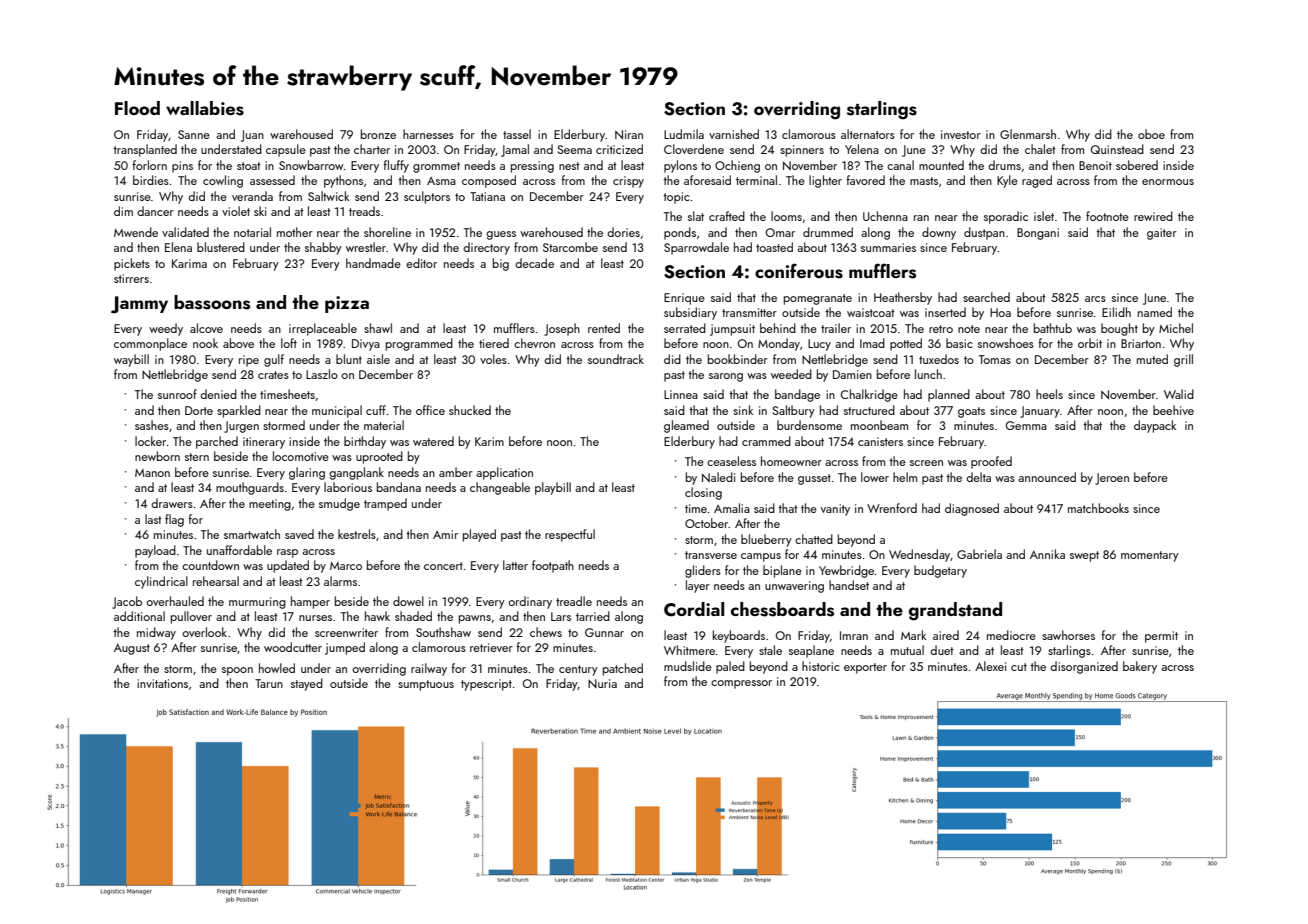  What do you see at coordinates (264, 443) in the screenshot?
I see `itinerary` at bounding box center [264, 443].
